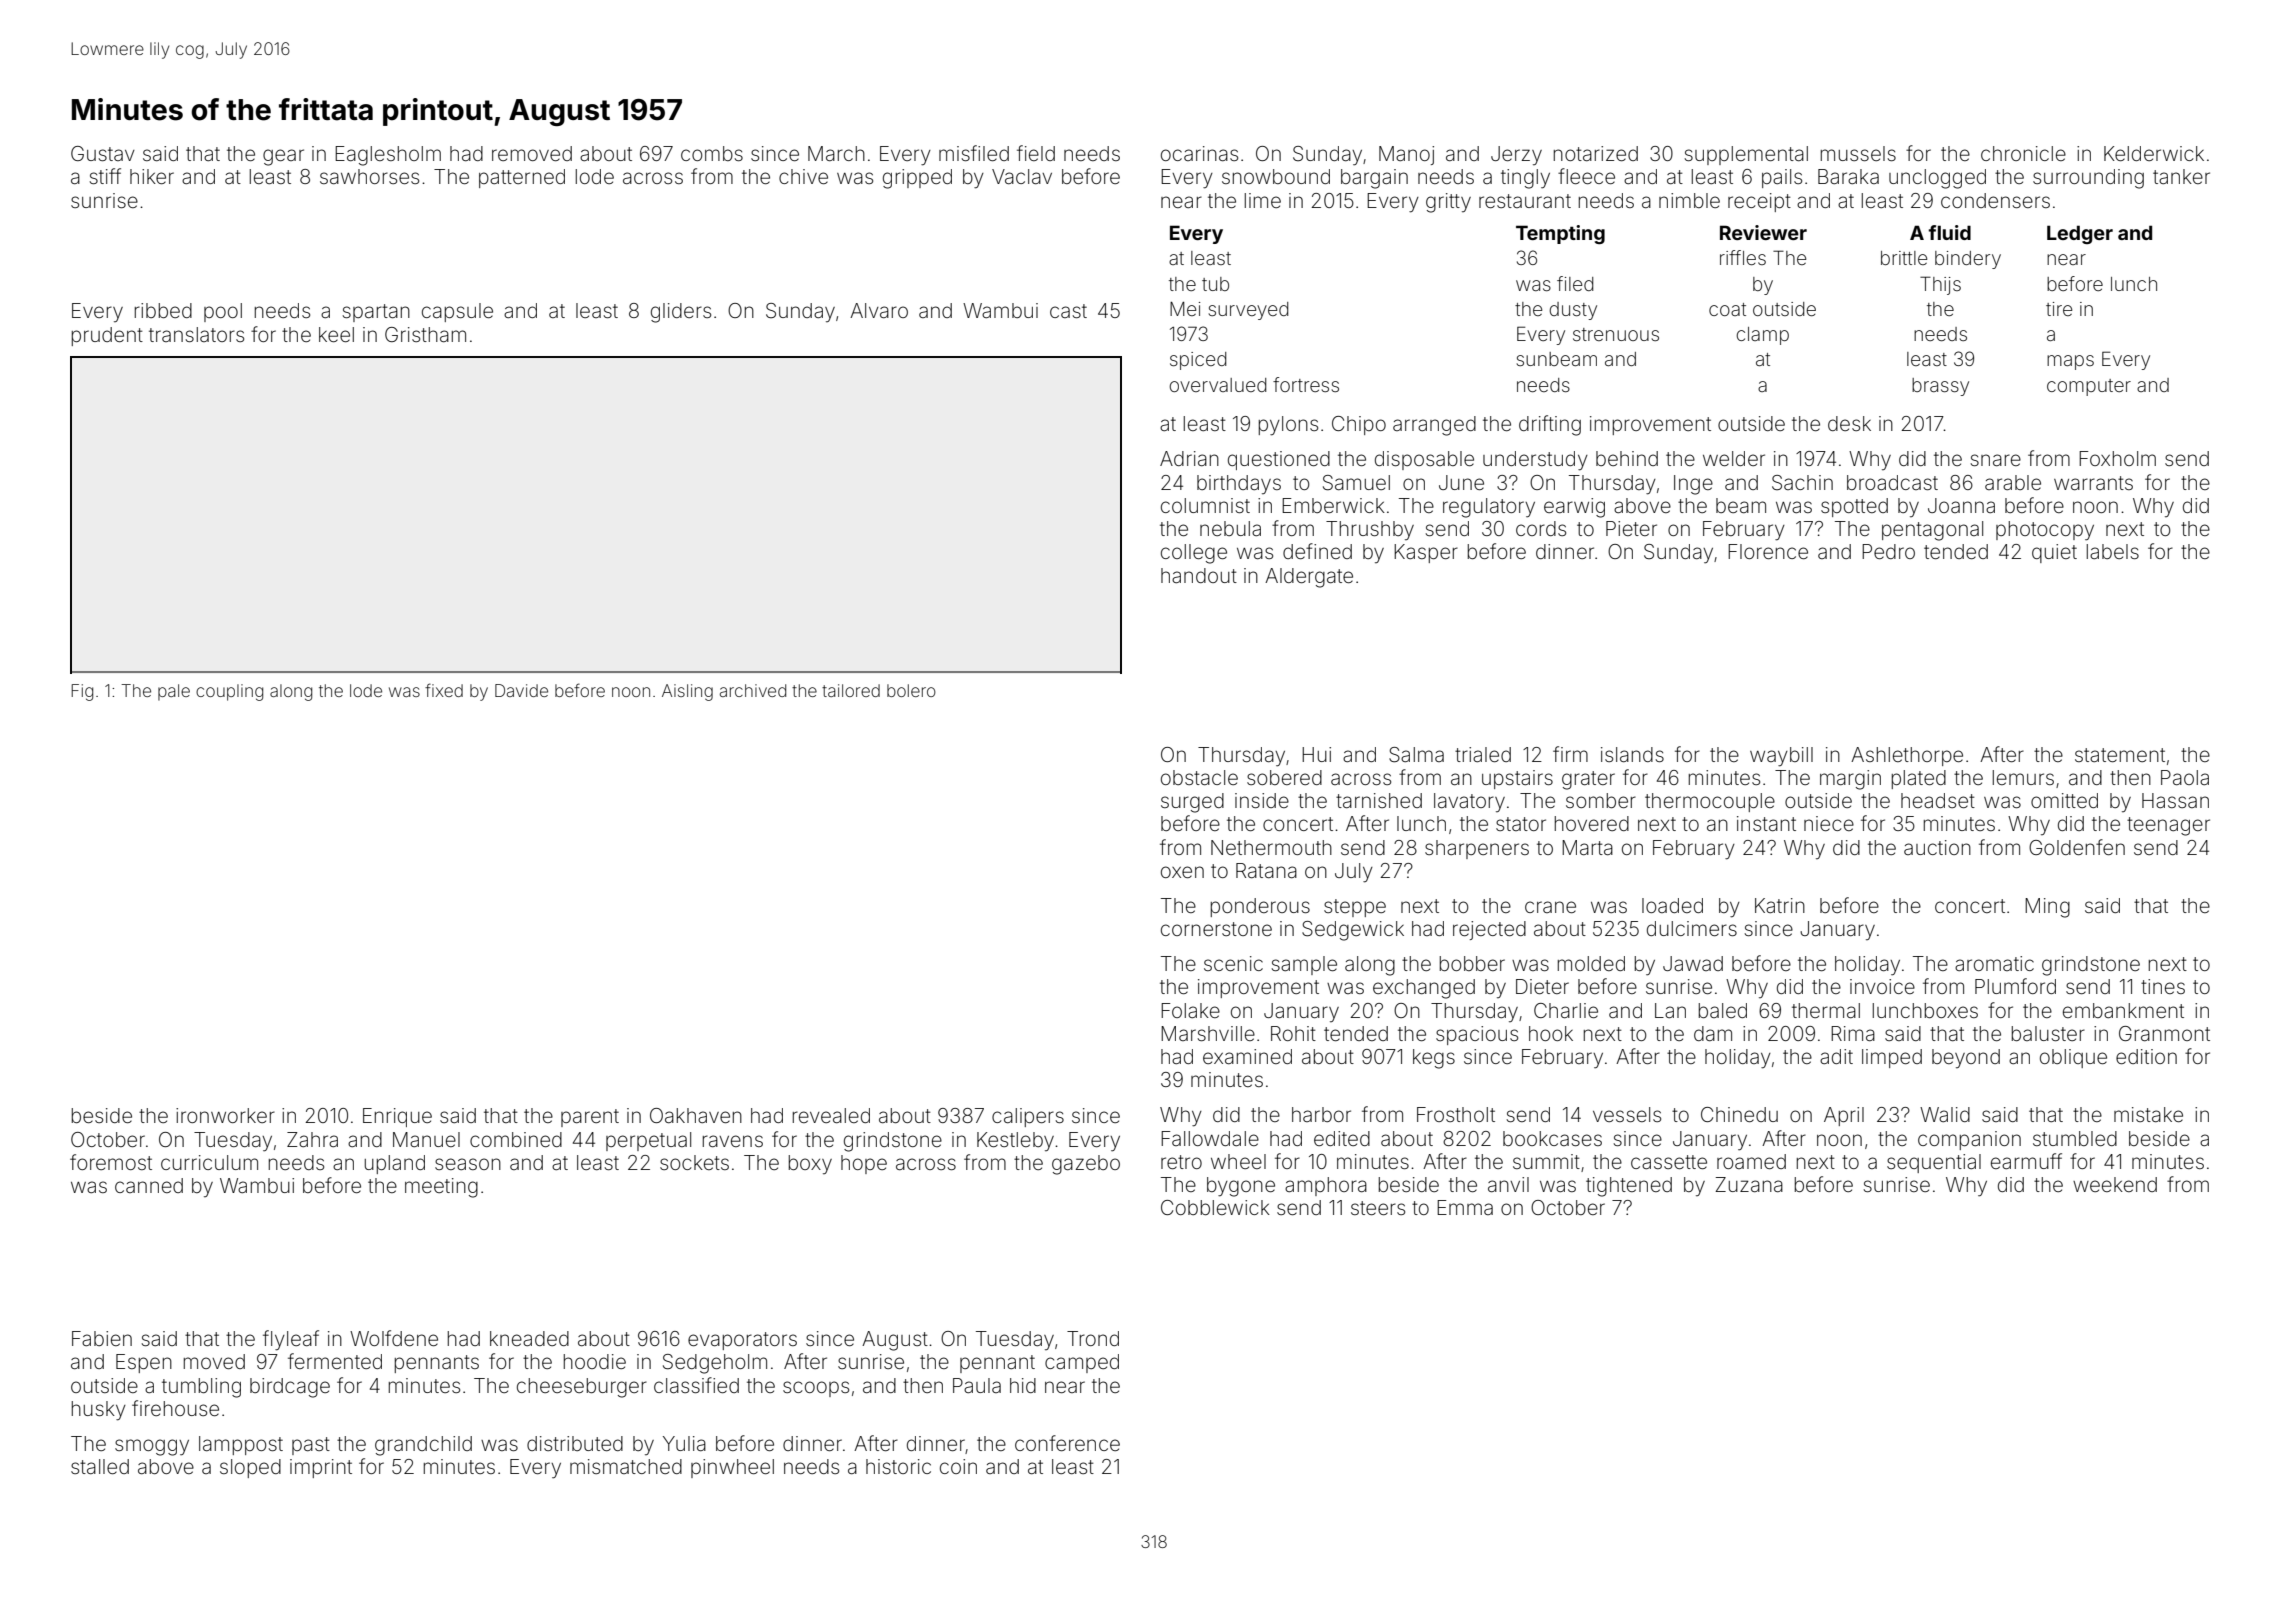 This screenshot has height=1613, width=2281. Describe the element at coordinates (1189, 458) in the screenshot. I see `Adrian` at that location.
